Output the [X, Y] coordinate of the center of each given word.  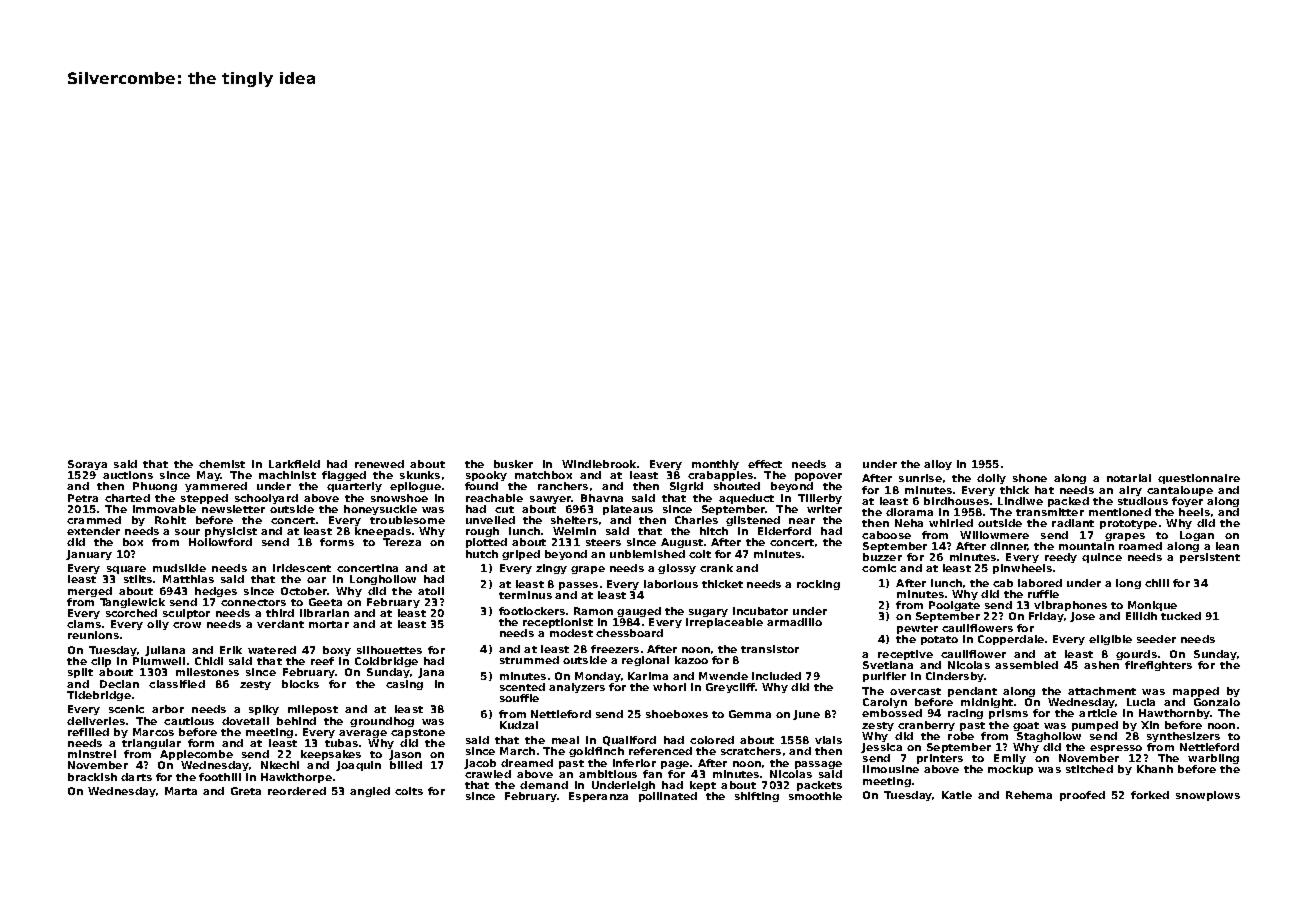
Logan [1197, 536]
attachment [1102, 691]
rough [482, 532]
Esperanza [598, 797]
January [89, 555]
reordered [297, 791]
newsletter [233, 509]
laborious [671, 584]
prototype [1128, 524]
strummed [529, 660]
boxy [337, 651]
